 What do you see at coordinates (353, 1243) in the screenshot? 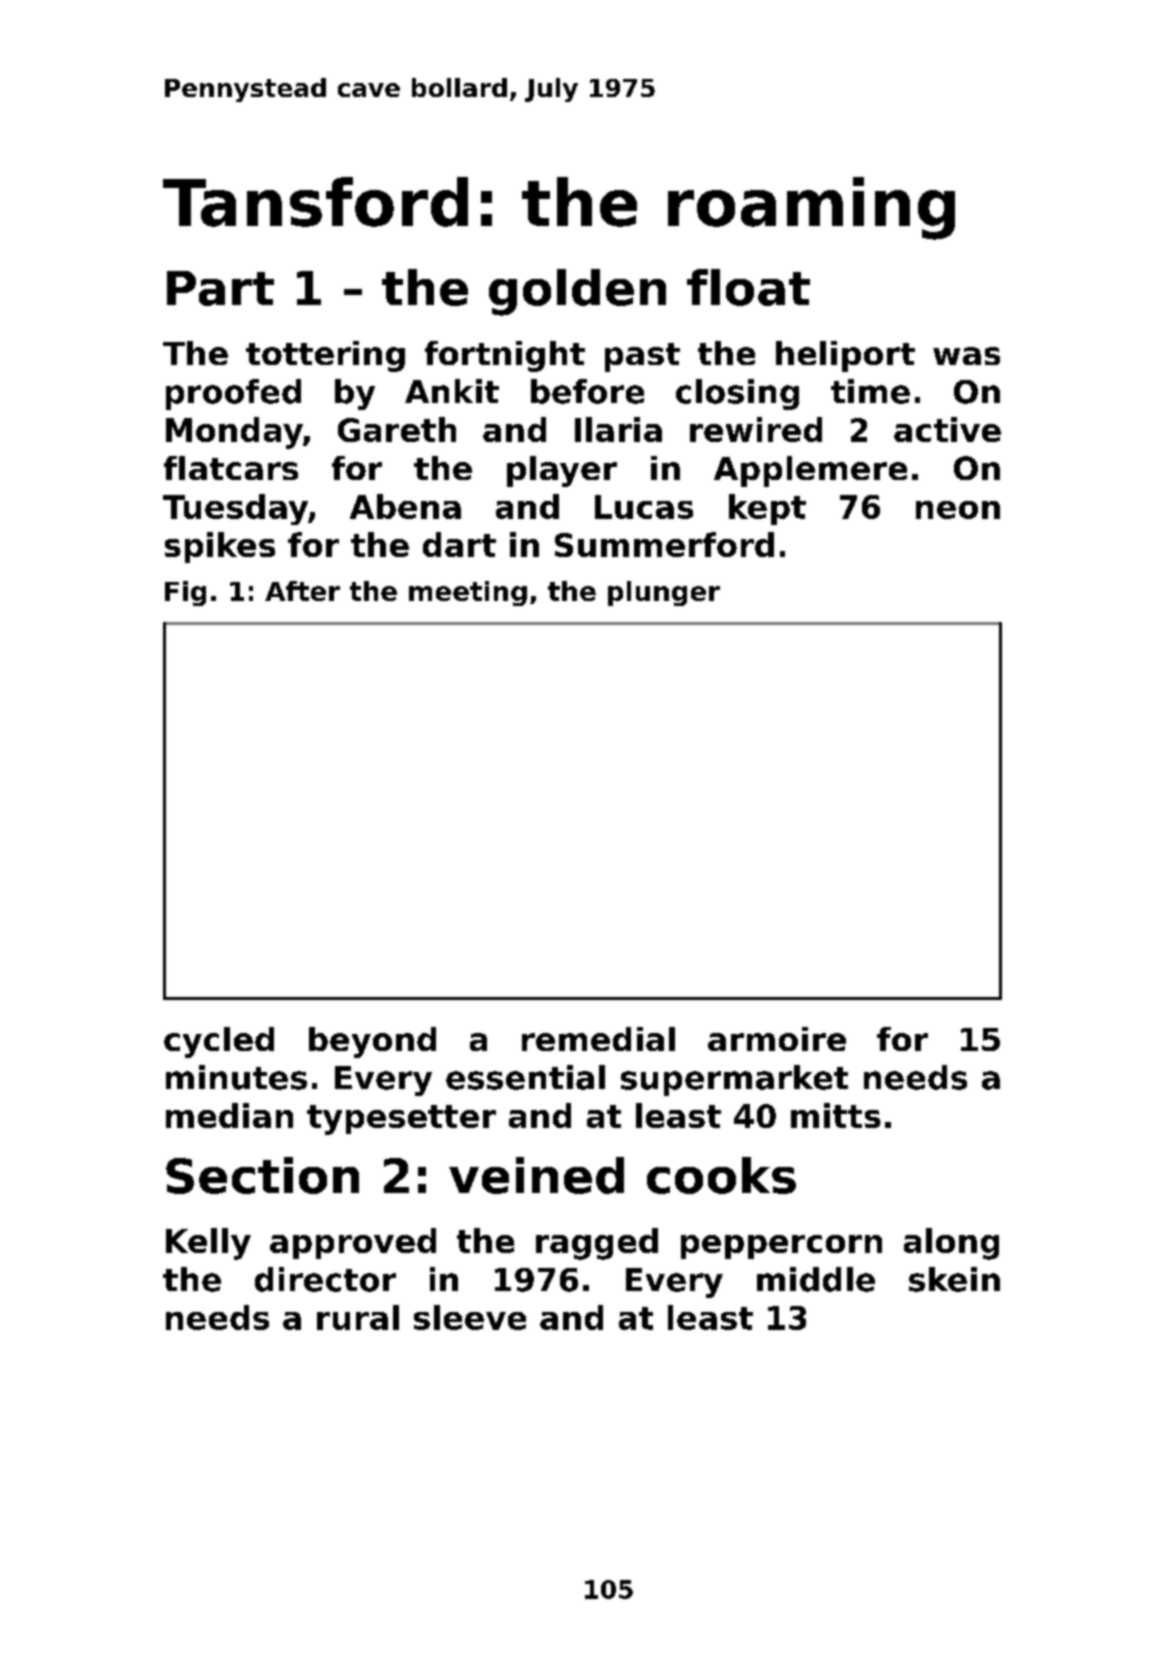
I see `approved` at bounding box center [353, 1243].
